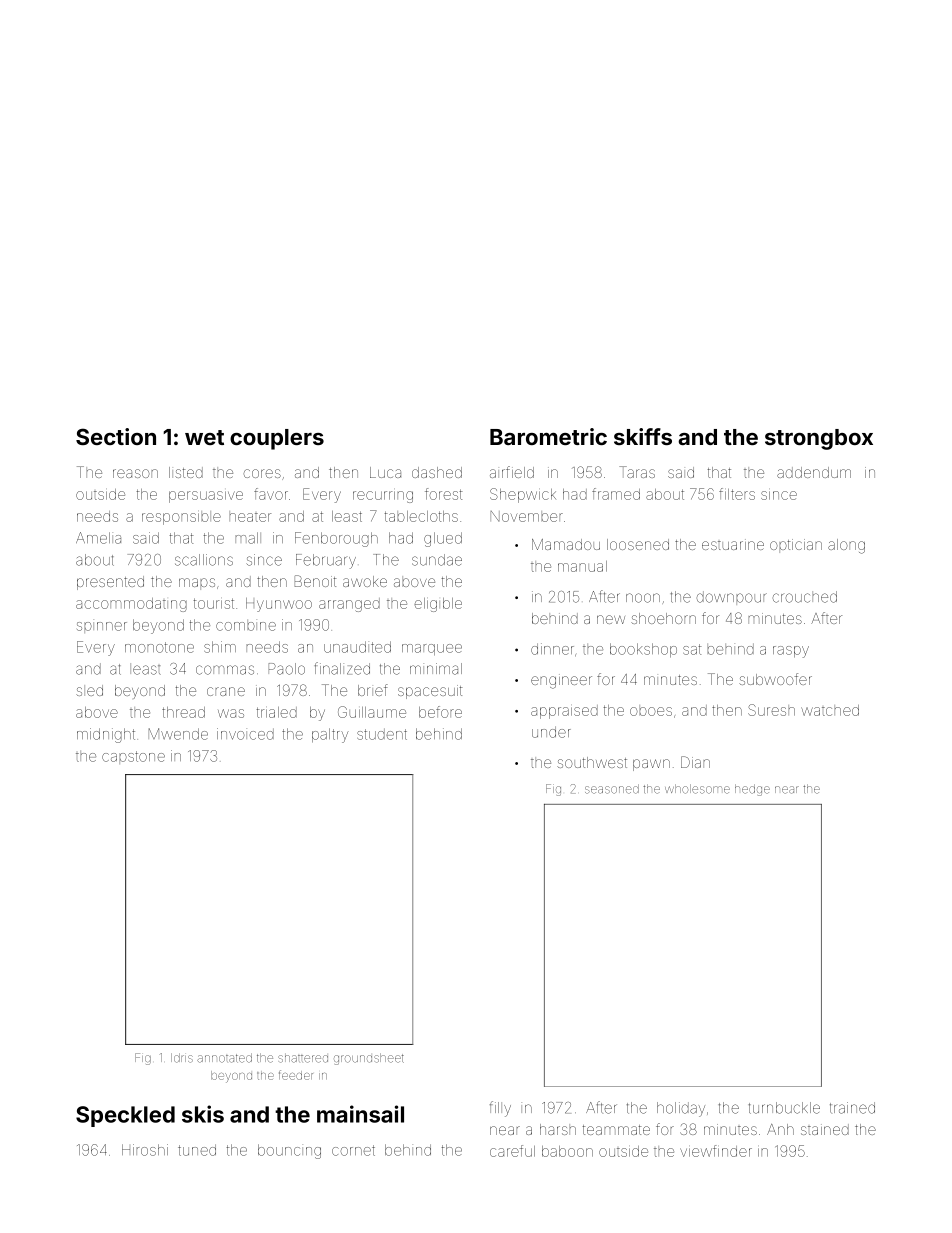 This image has height=1233, width=952. I want to click on holiday, so click(681, 1109).
